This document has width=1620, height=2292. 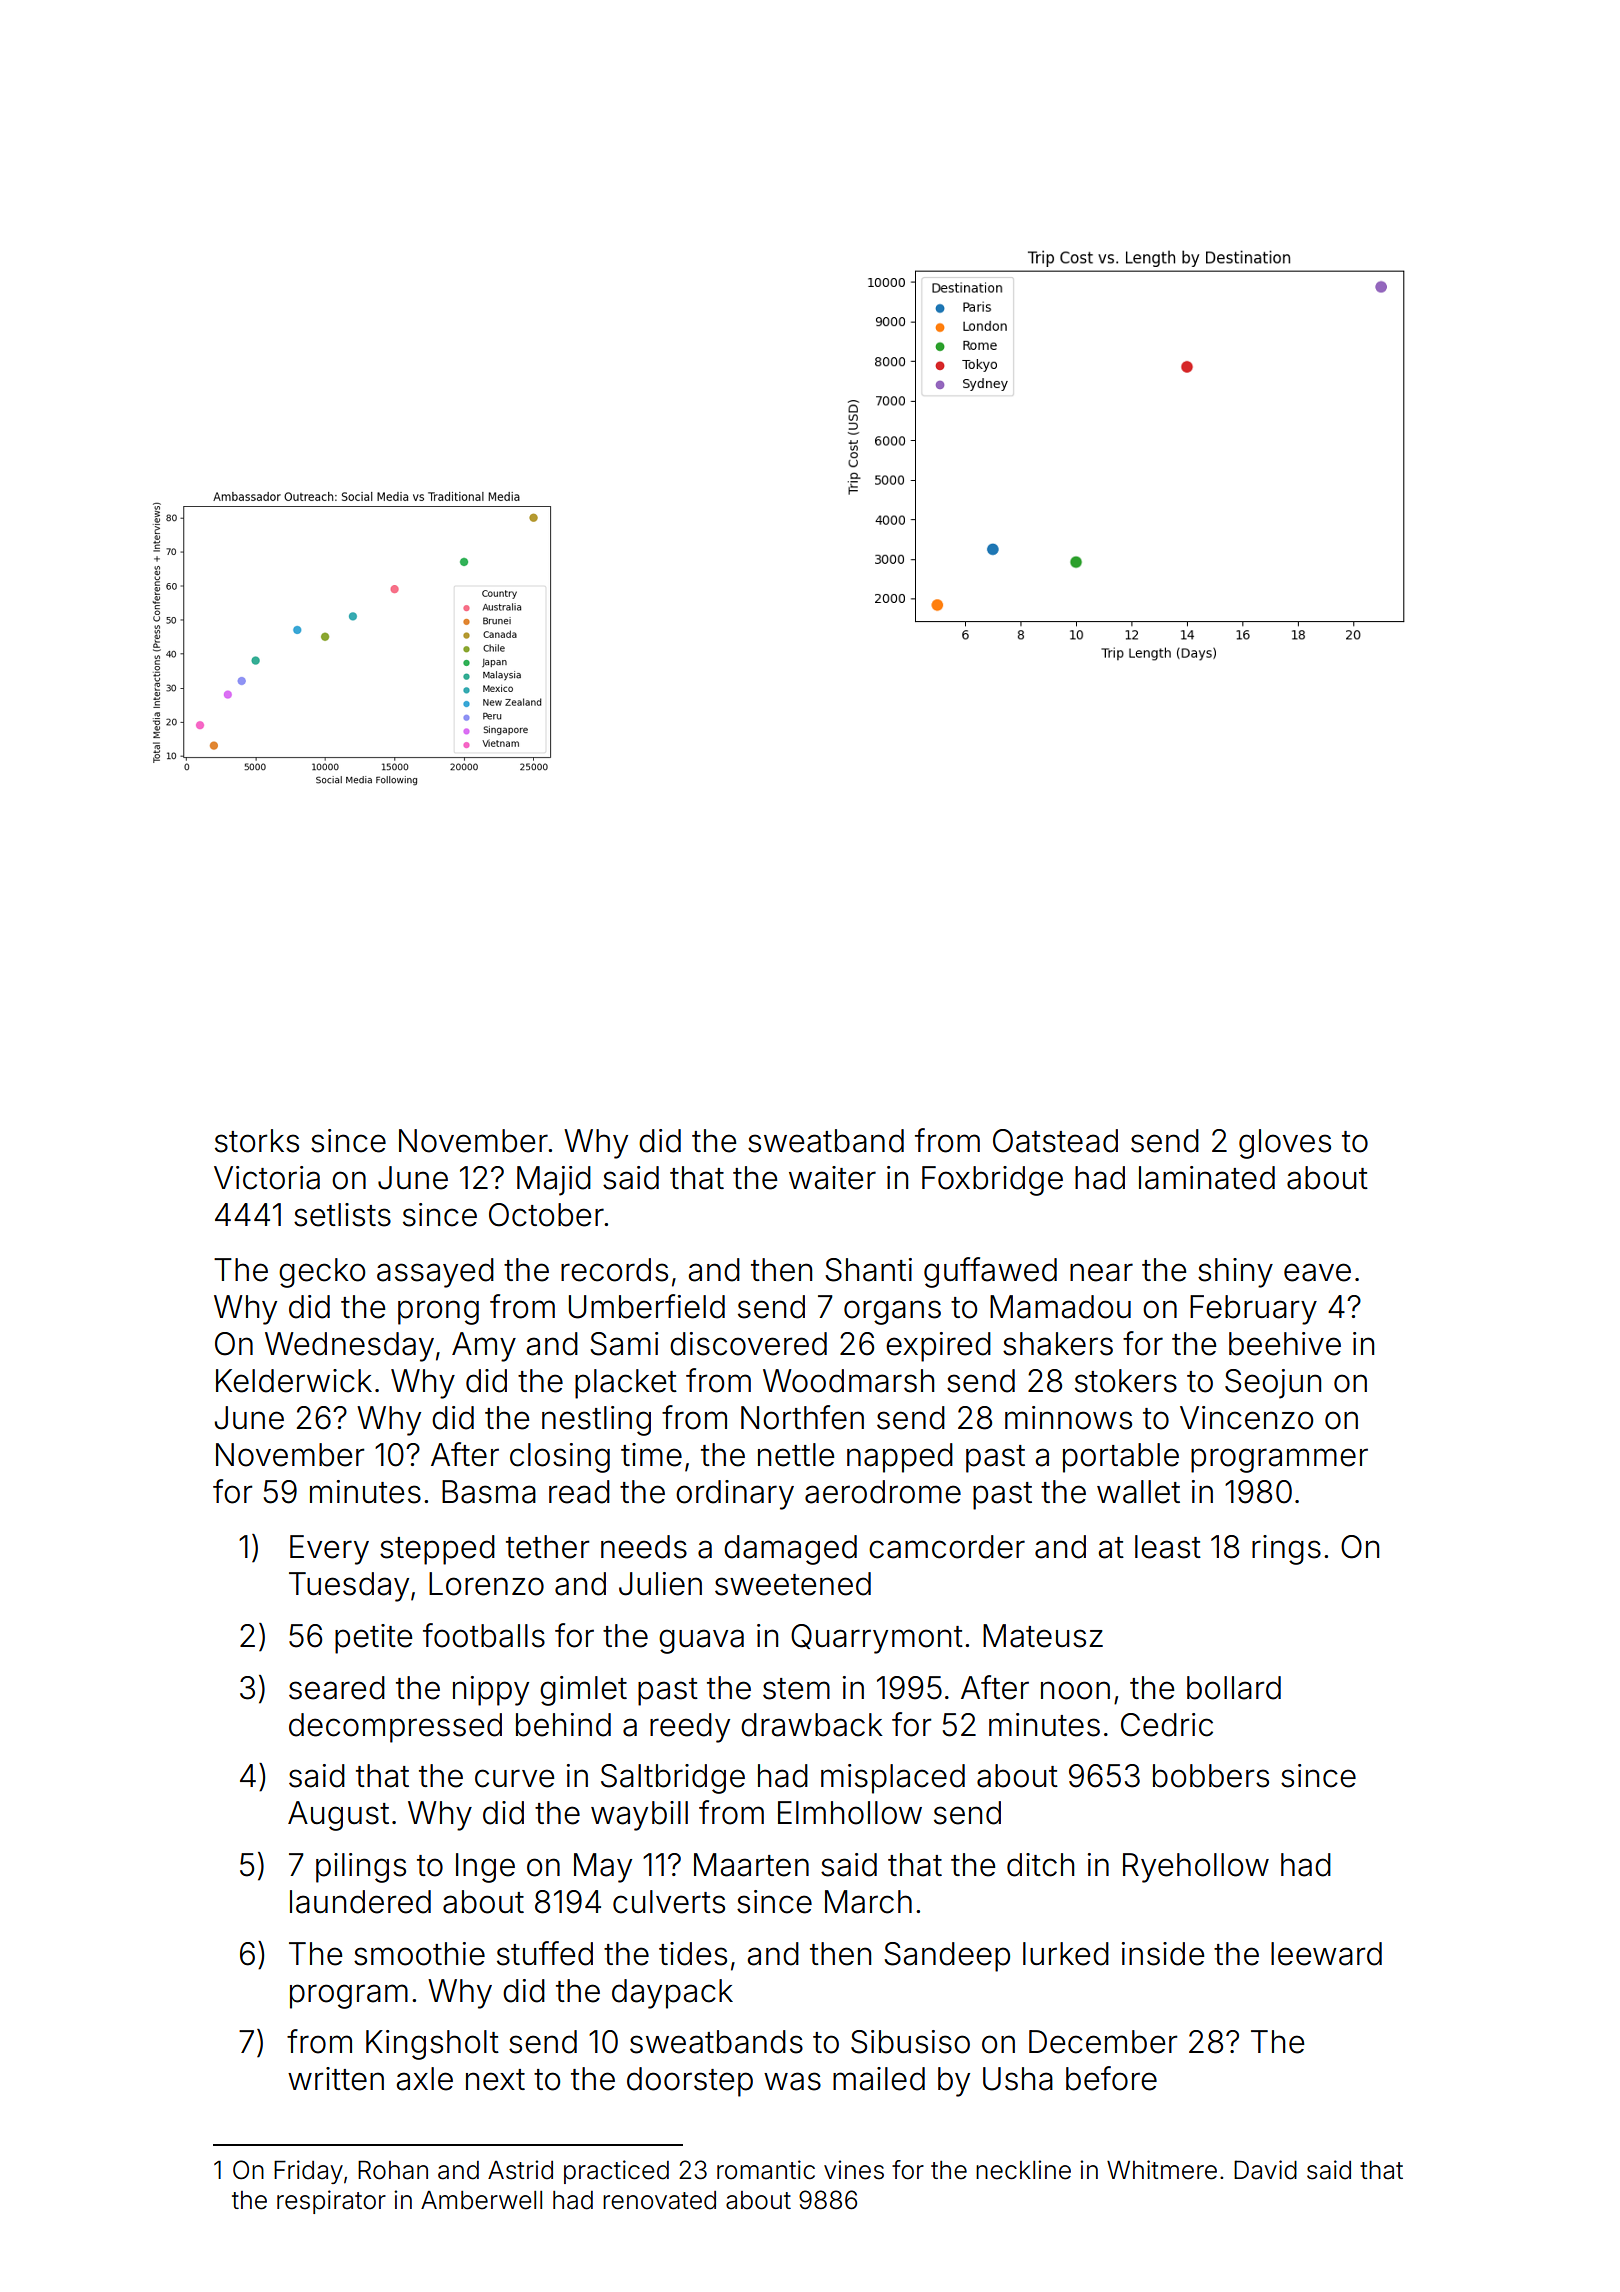 I want to click on gimlet, so click(x=583, y=1691).
